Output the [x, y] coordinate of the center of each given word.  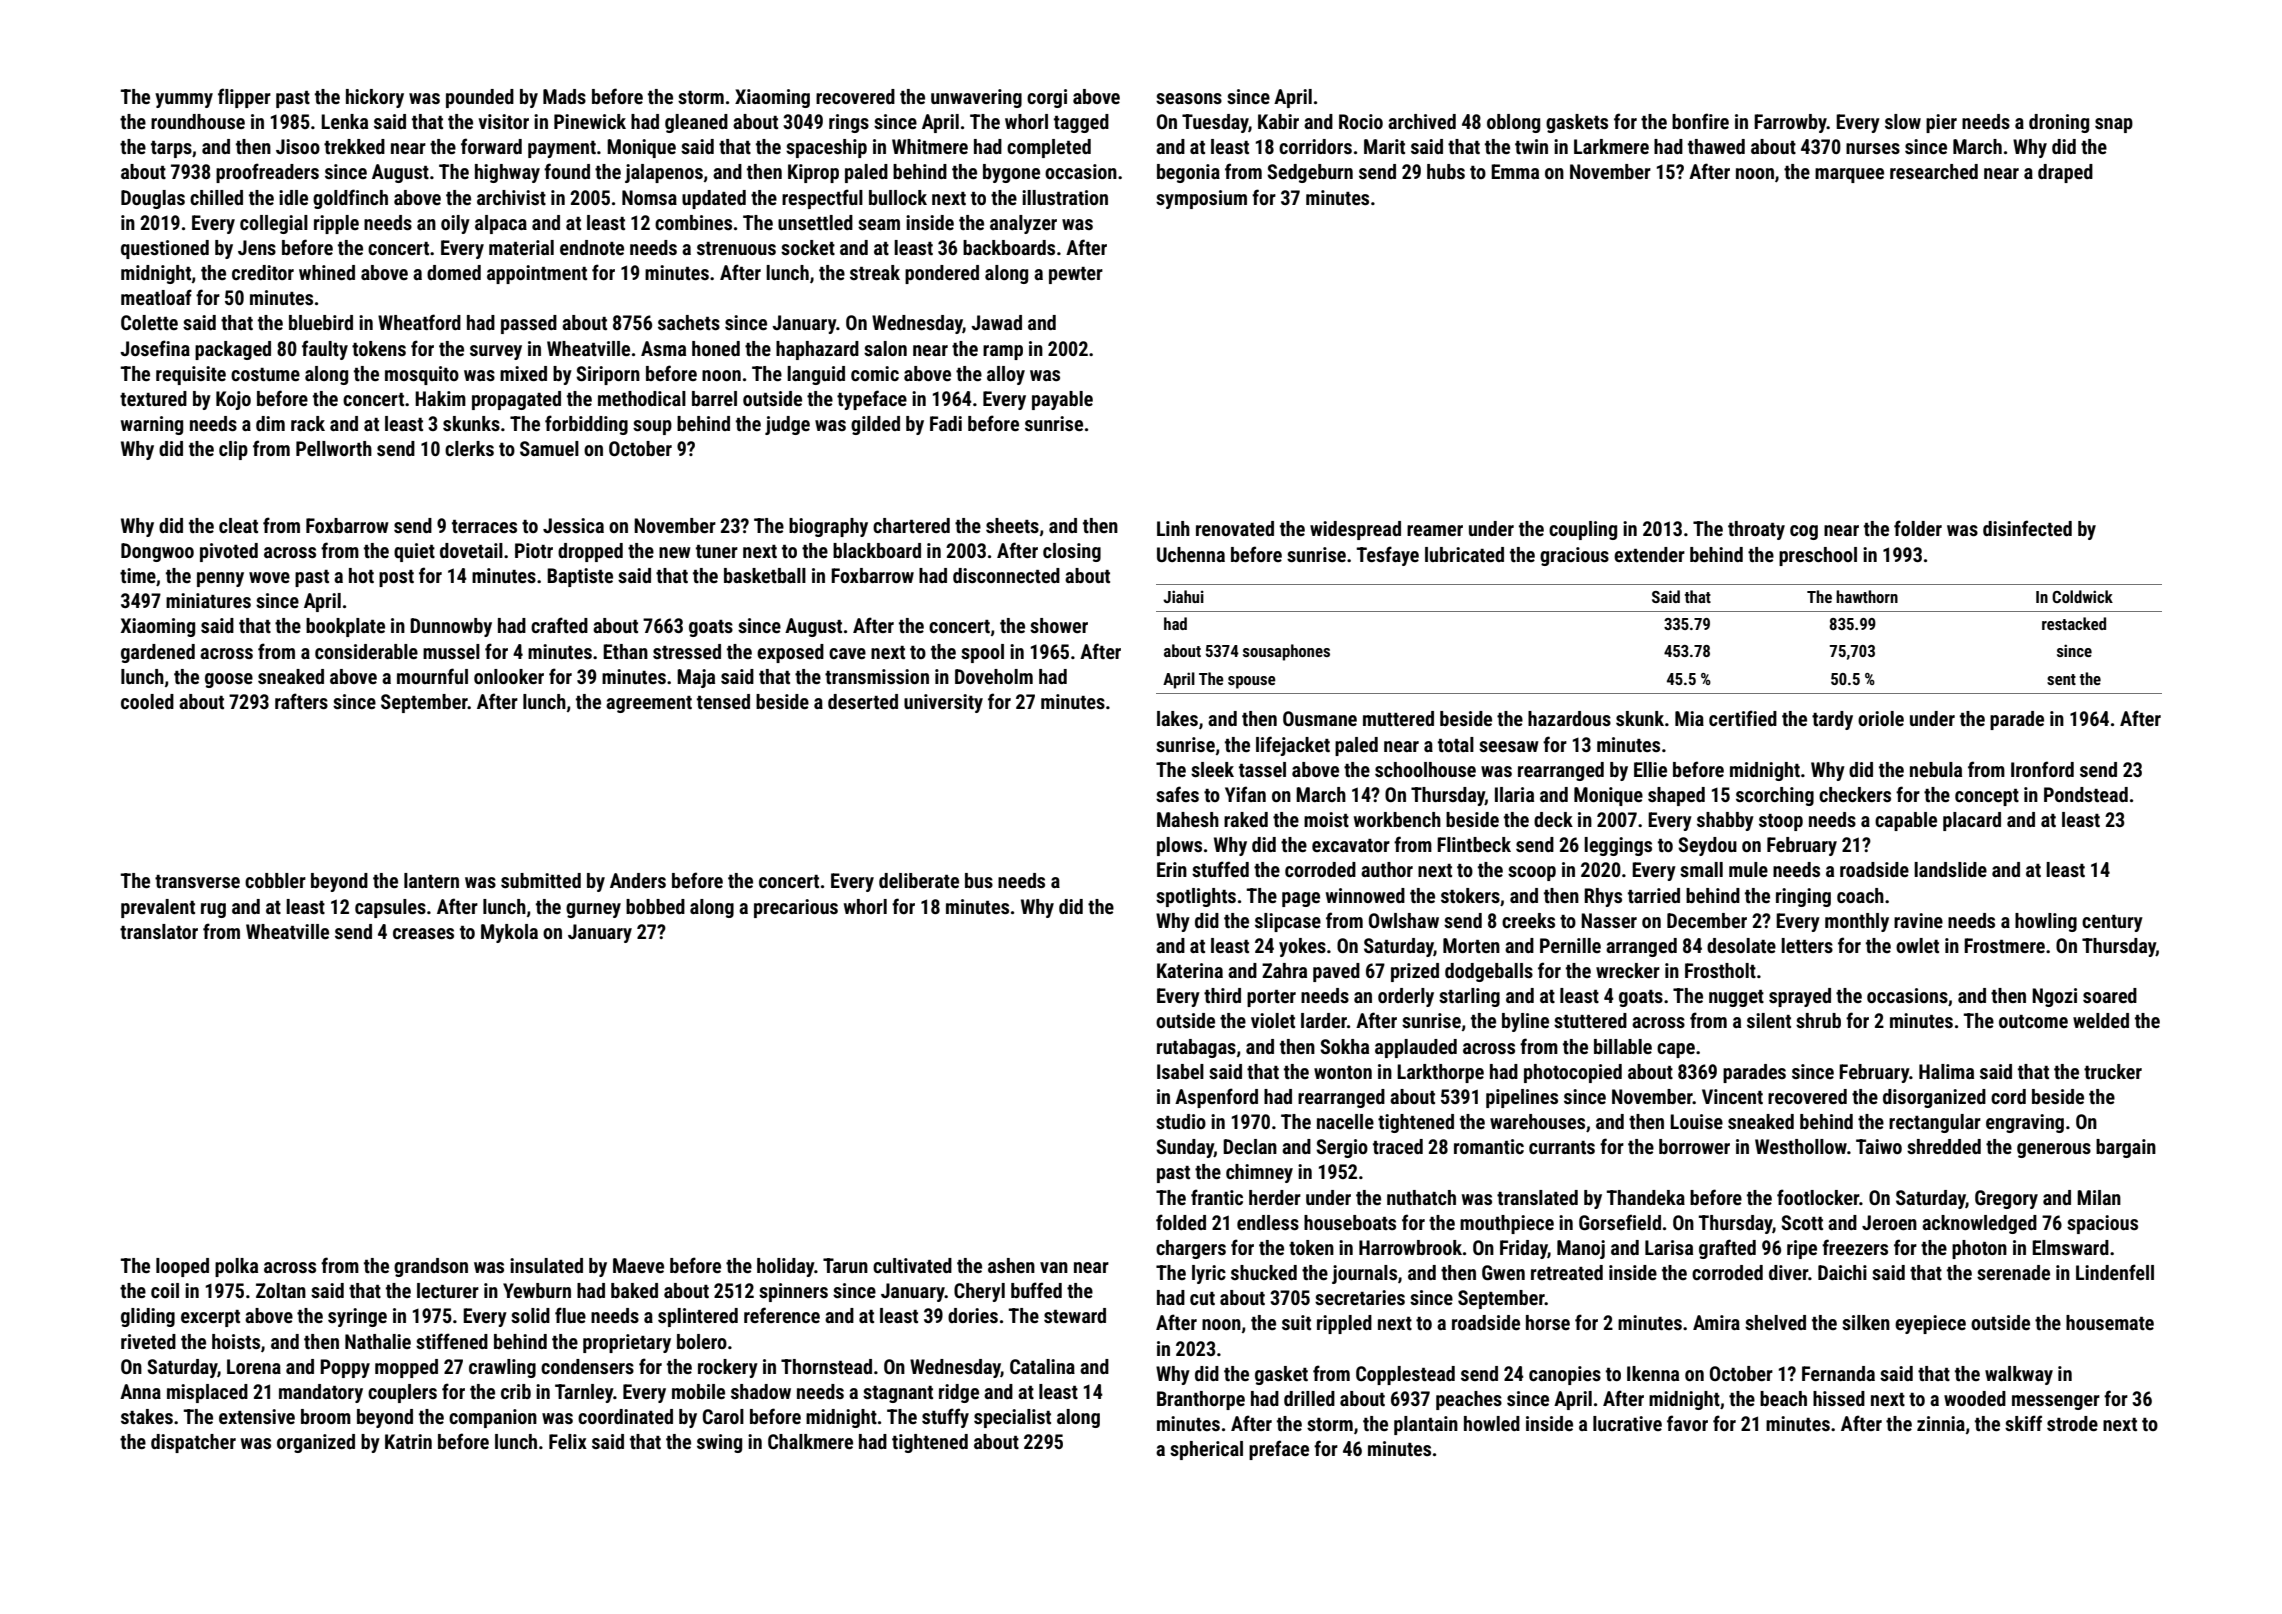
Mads [564, 96]
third [1222, 995]
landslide [1950, 869]
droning [2059, 123]
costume [265, 374]
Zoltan [281, 1290]
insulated [546, 1265]
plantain [1426, 1425]
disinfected [2027, 528]
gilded [875, 425]
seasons [1189, 98]
